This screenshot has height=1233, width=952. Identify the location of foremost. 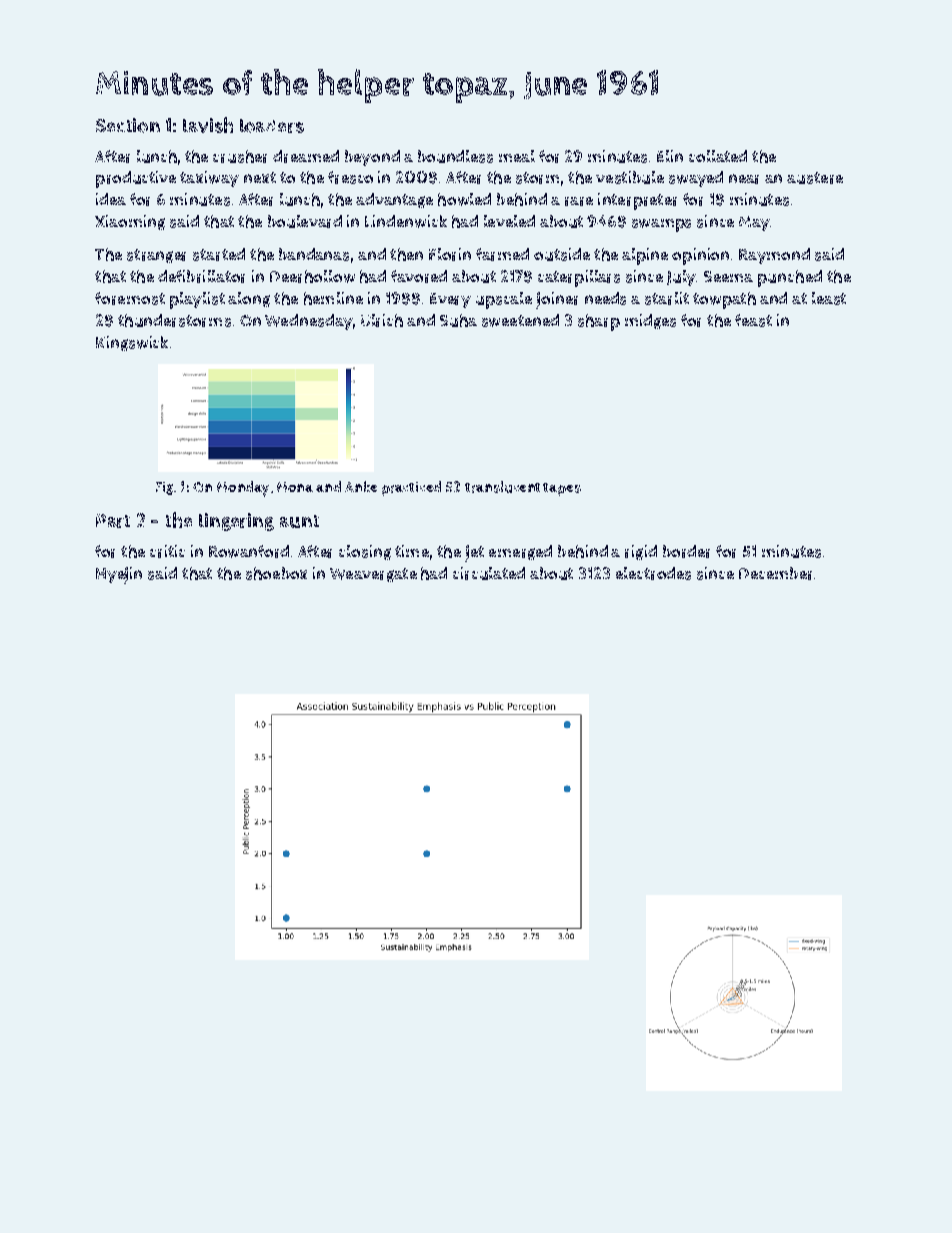
(130, 298).
